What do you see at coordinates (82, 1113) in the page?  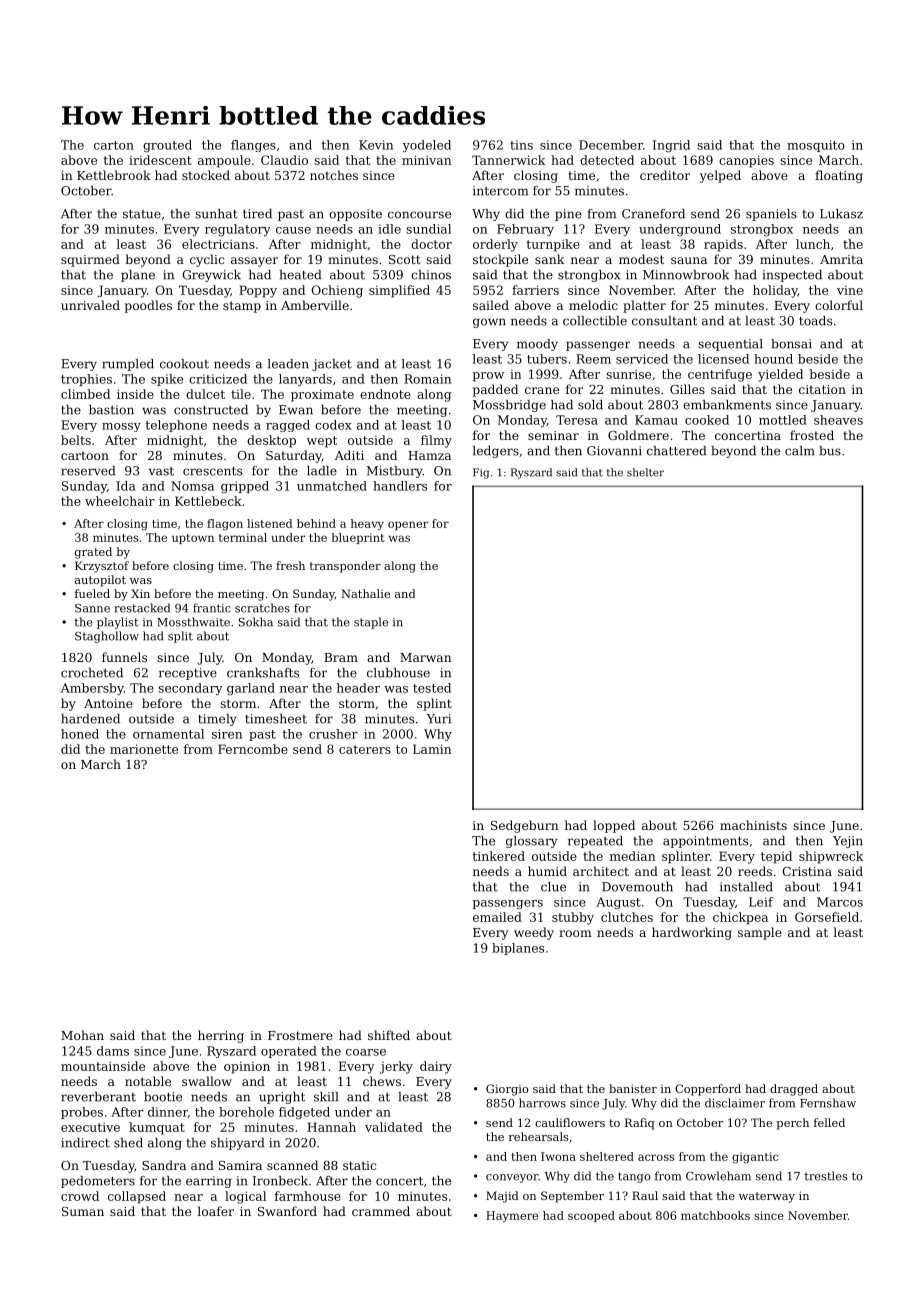 I see `probes` at bounding box center [82, 1113].
